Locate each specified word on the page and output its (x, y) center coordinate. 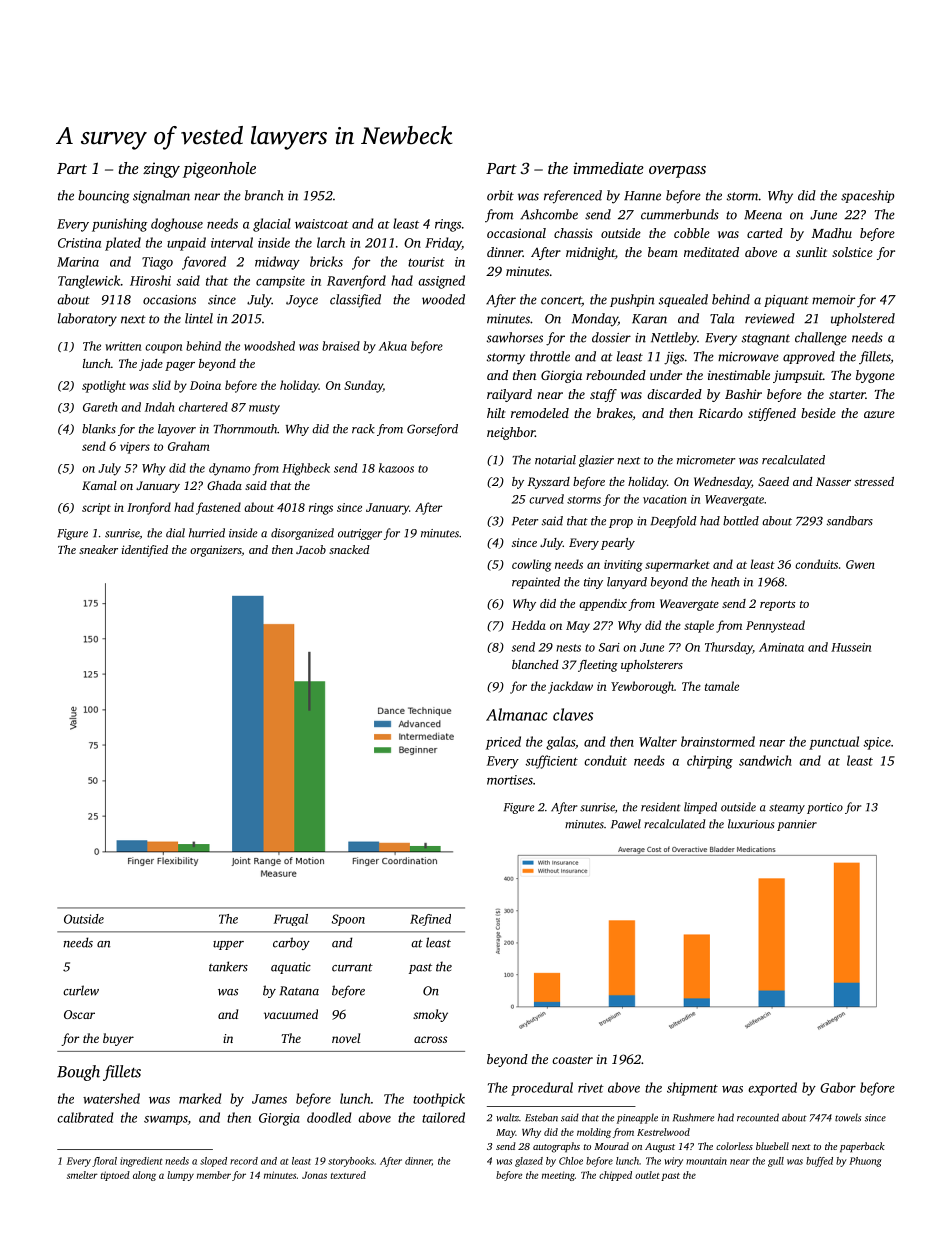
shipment (692, 1089)
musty (264, 409)
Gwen (860, 564)
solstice (852, 252)
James (269, 1099)
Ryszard (549, 483)
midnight (590, 253)
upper (228, 945)
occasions (169, 300)
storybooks (351, 1162)
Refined (430, 920)
